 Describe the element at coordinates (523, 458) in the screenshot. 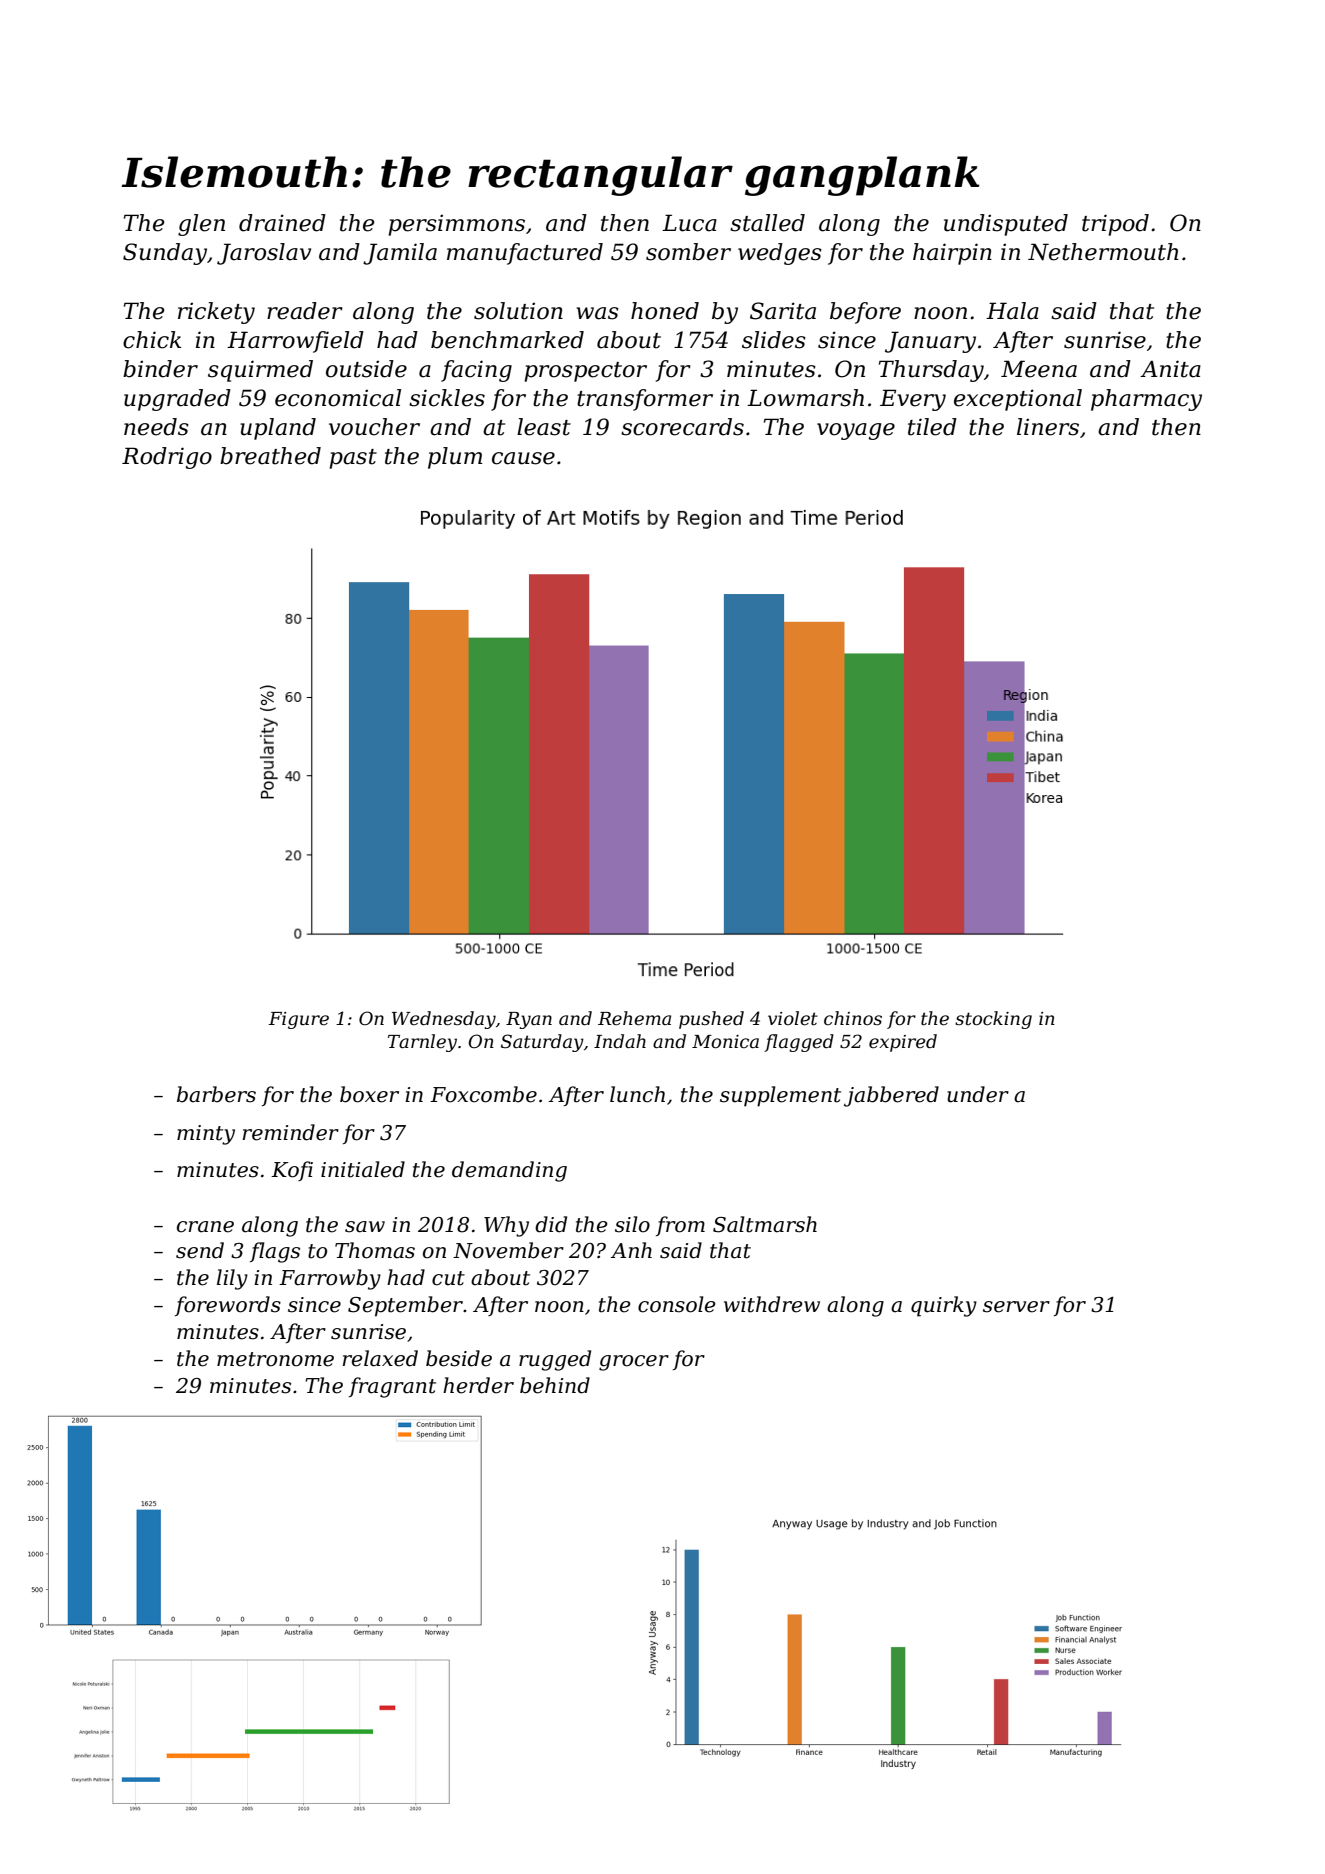

I see `cause` at that location.
